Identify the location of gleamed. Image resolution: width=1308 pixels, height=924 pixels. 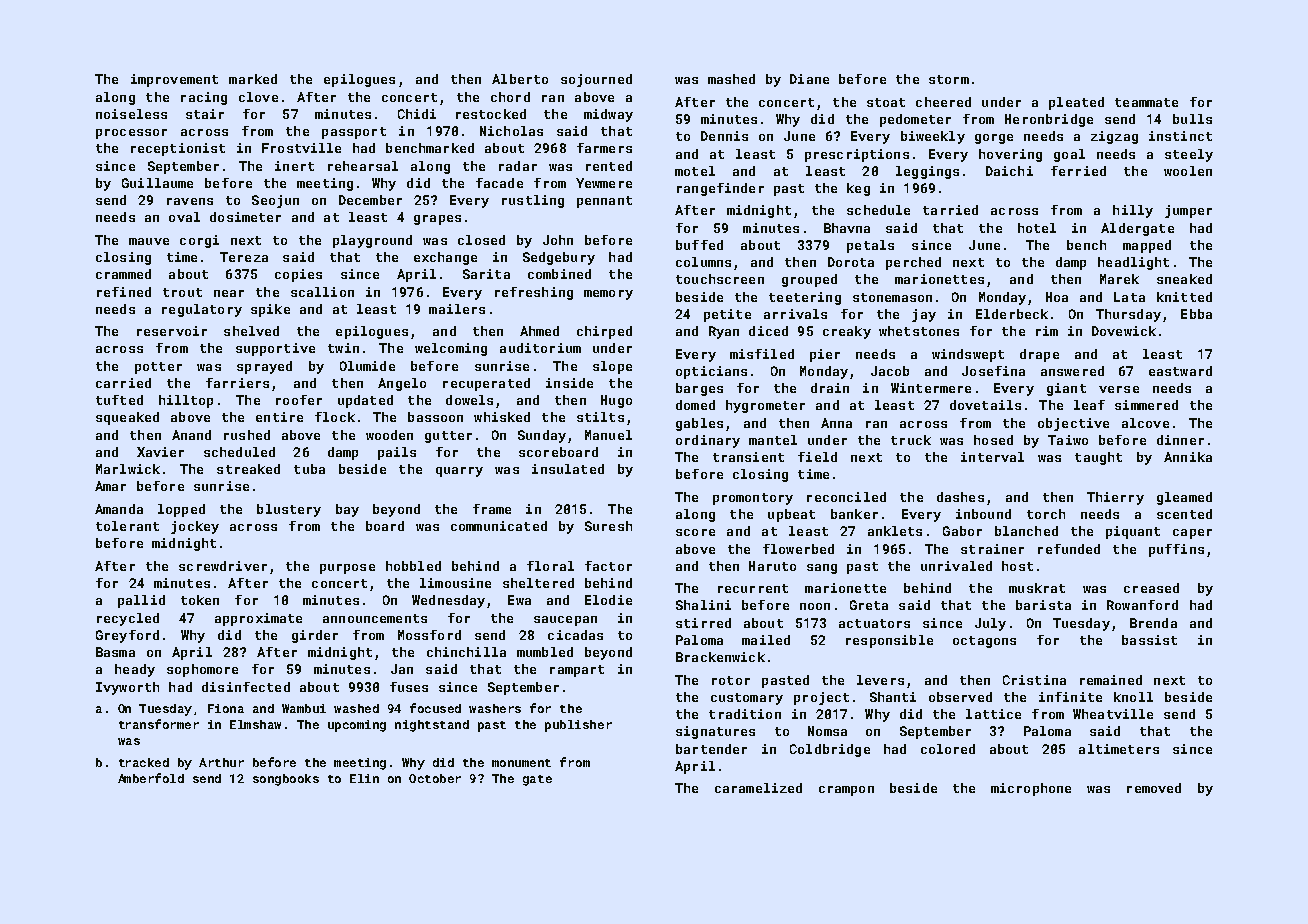
(1184, 498).
